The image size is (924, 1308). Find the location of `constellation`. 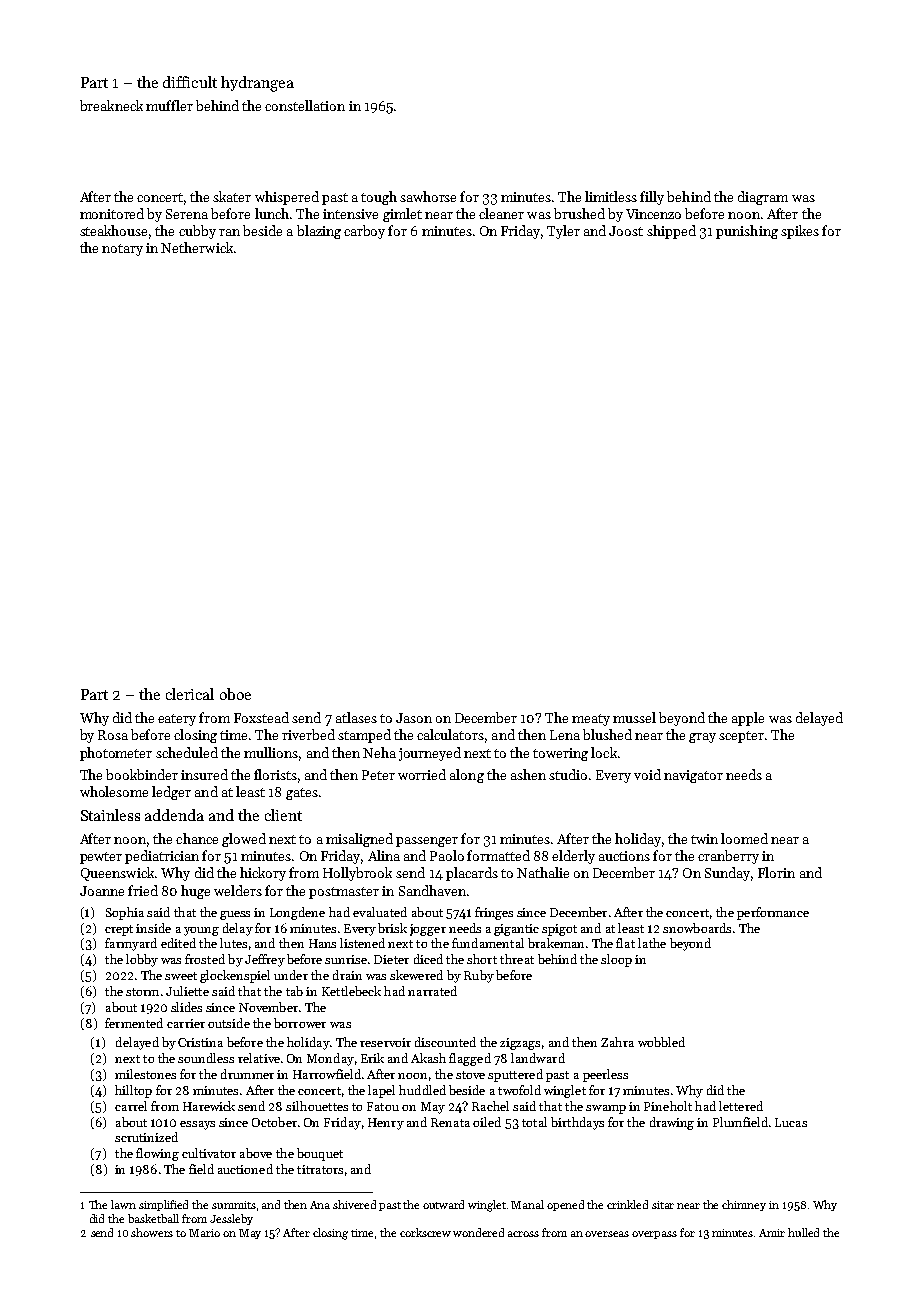

constellation is located at coordinates (305, 105).
